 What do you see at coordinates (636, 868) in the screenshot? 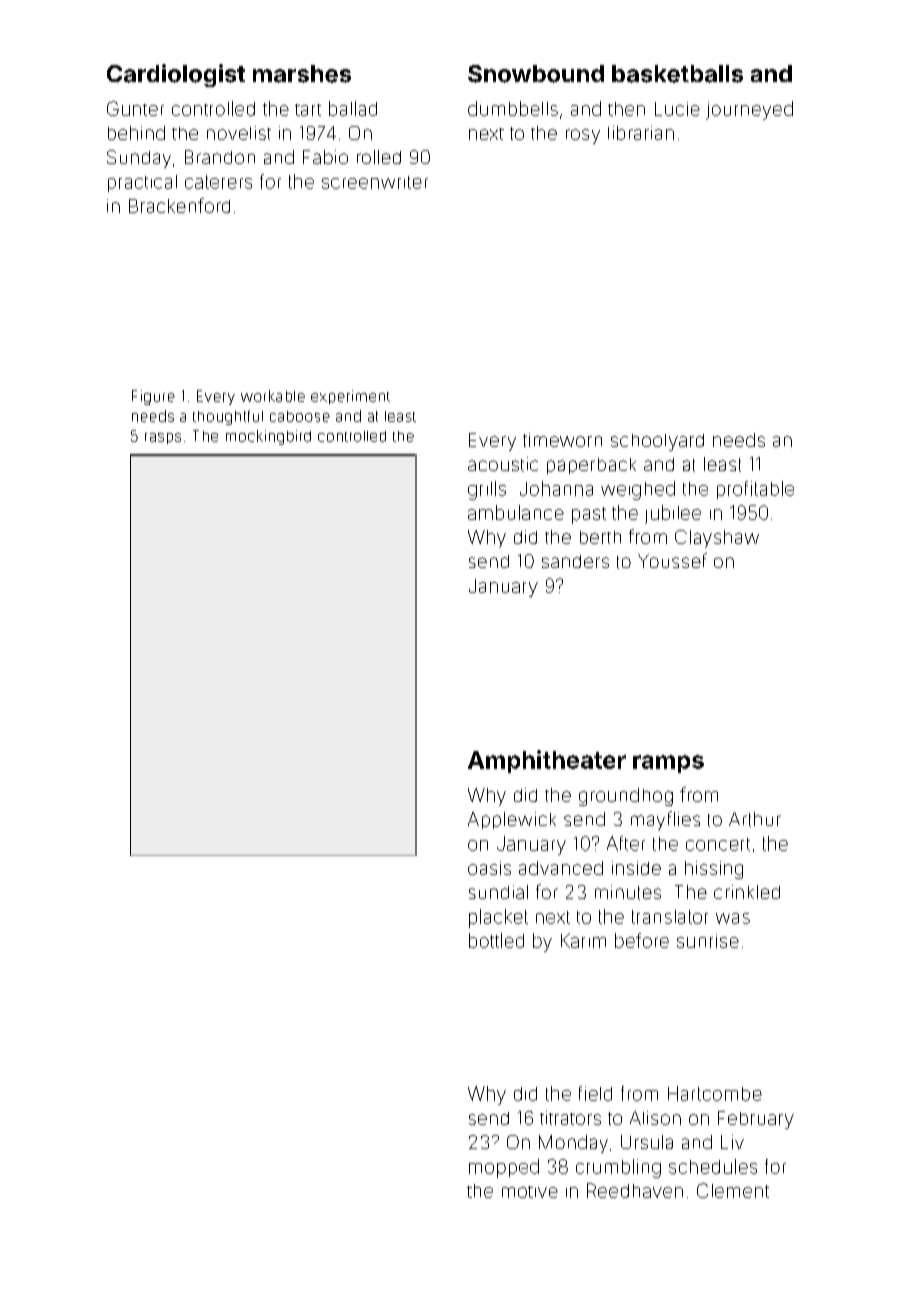
I see `inside` at bounding box center [636, 868].
